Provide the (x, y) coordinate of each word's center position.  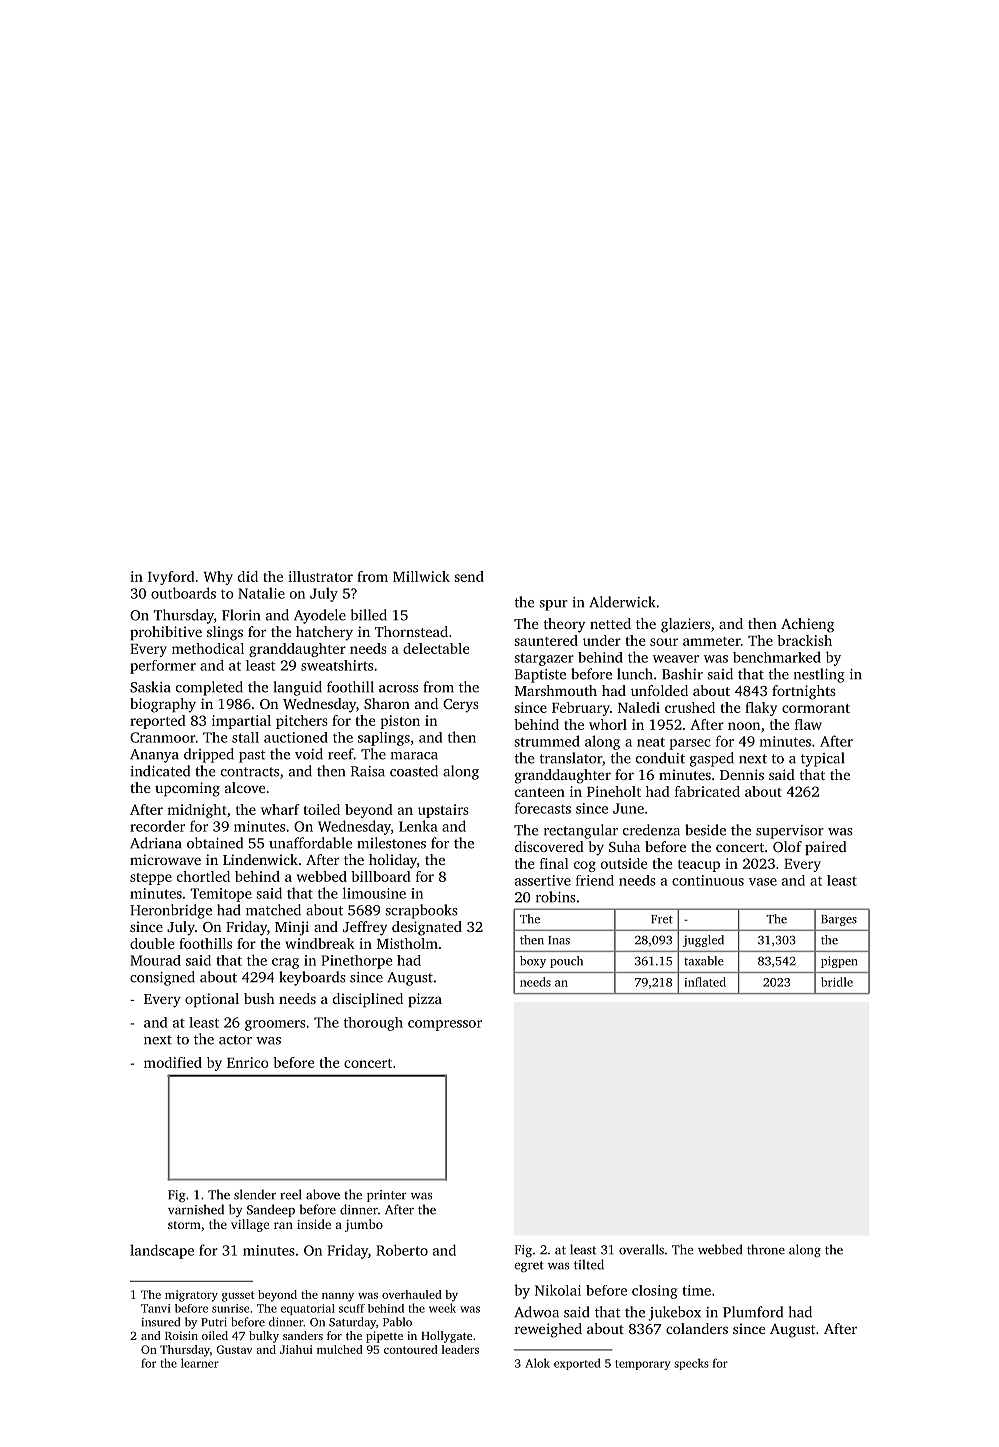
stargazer (544, 659)
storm (184, 1225)
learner (200, 1363)
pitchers (302, 722)
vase (763, 882)
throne (766, 1249)
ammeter (712, 641)
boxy (533, 962)
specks (691, 1364)
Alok (537, 1363)
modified (173, 1062)
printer (387, 1196)
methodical (208, 648)
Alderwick (622, 602)
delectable (436, 648)
